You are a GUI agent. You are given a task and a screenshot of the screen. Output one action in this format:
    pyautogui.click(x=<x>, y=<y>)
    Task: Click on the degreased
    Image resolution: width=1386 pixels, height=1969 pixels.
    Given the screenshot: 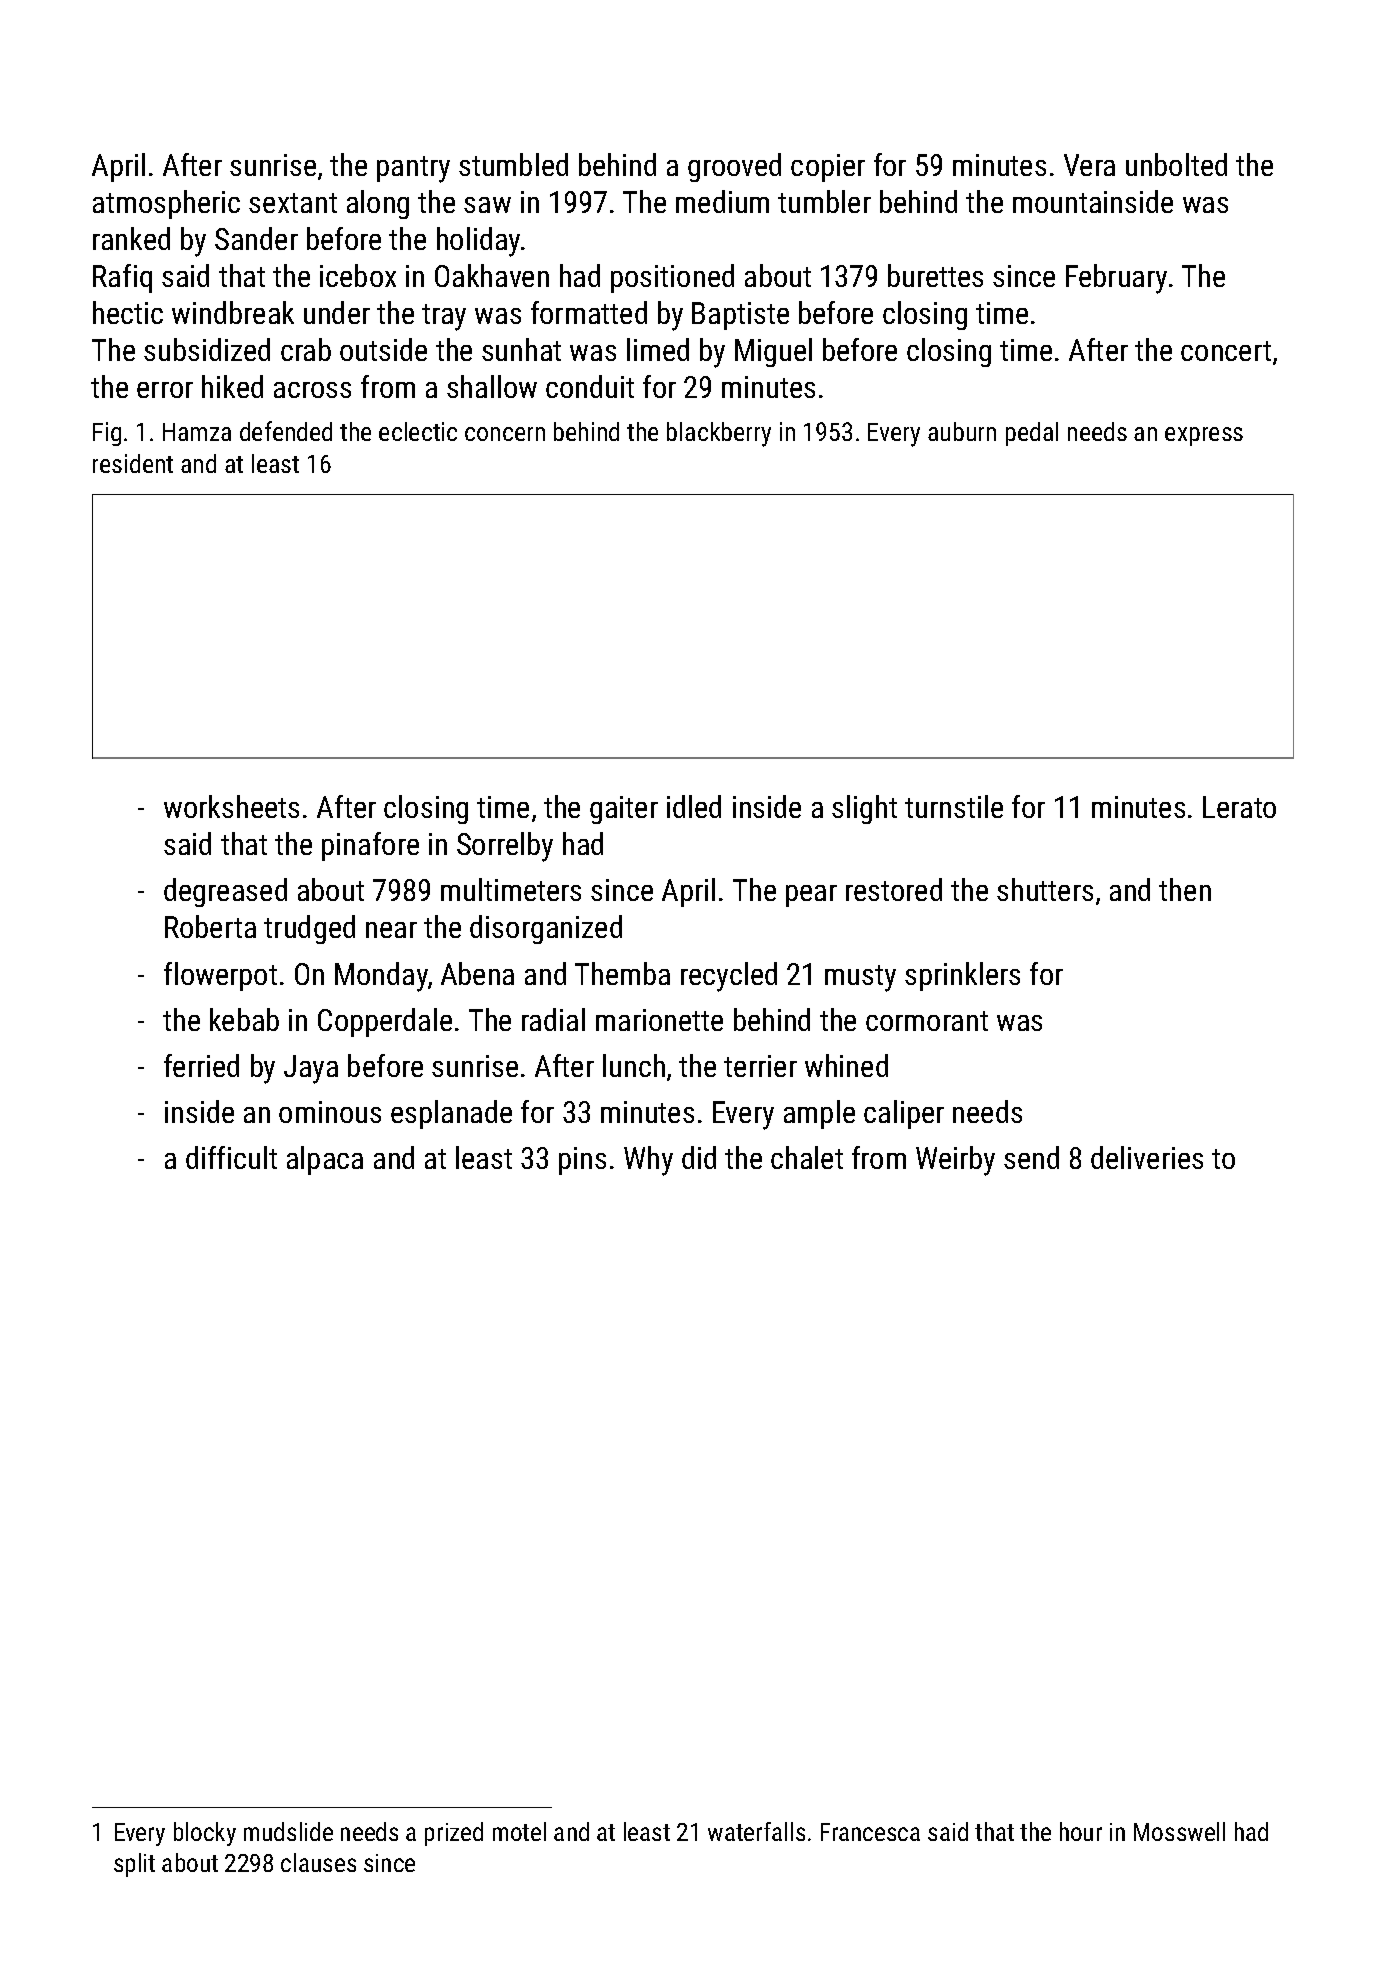 What is the action you would take?
    pyautogui.click(x=225, y=892)
